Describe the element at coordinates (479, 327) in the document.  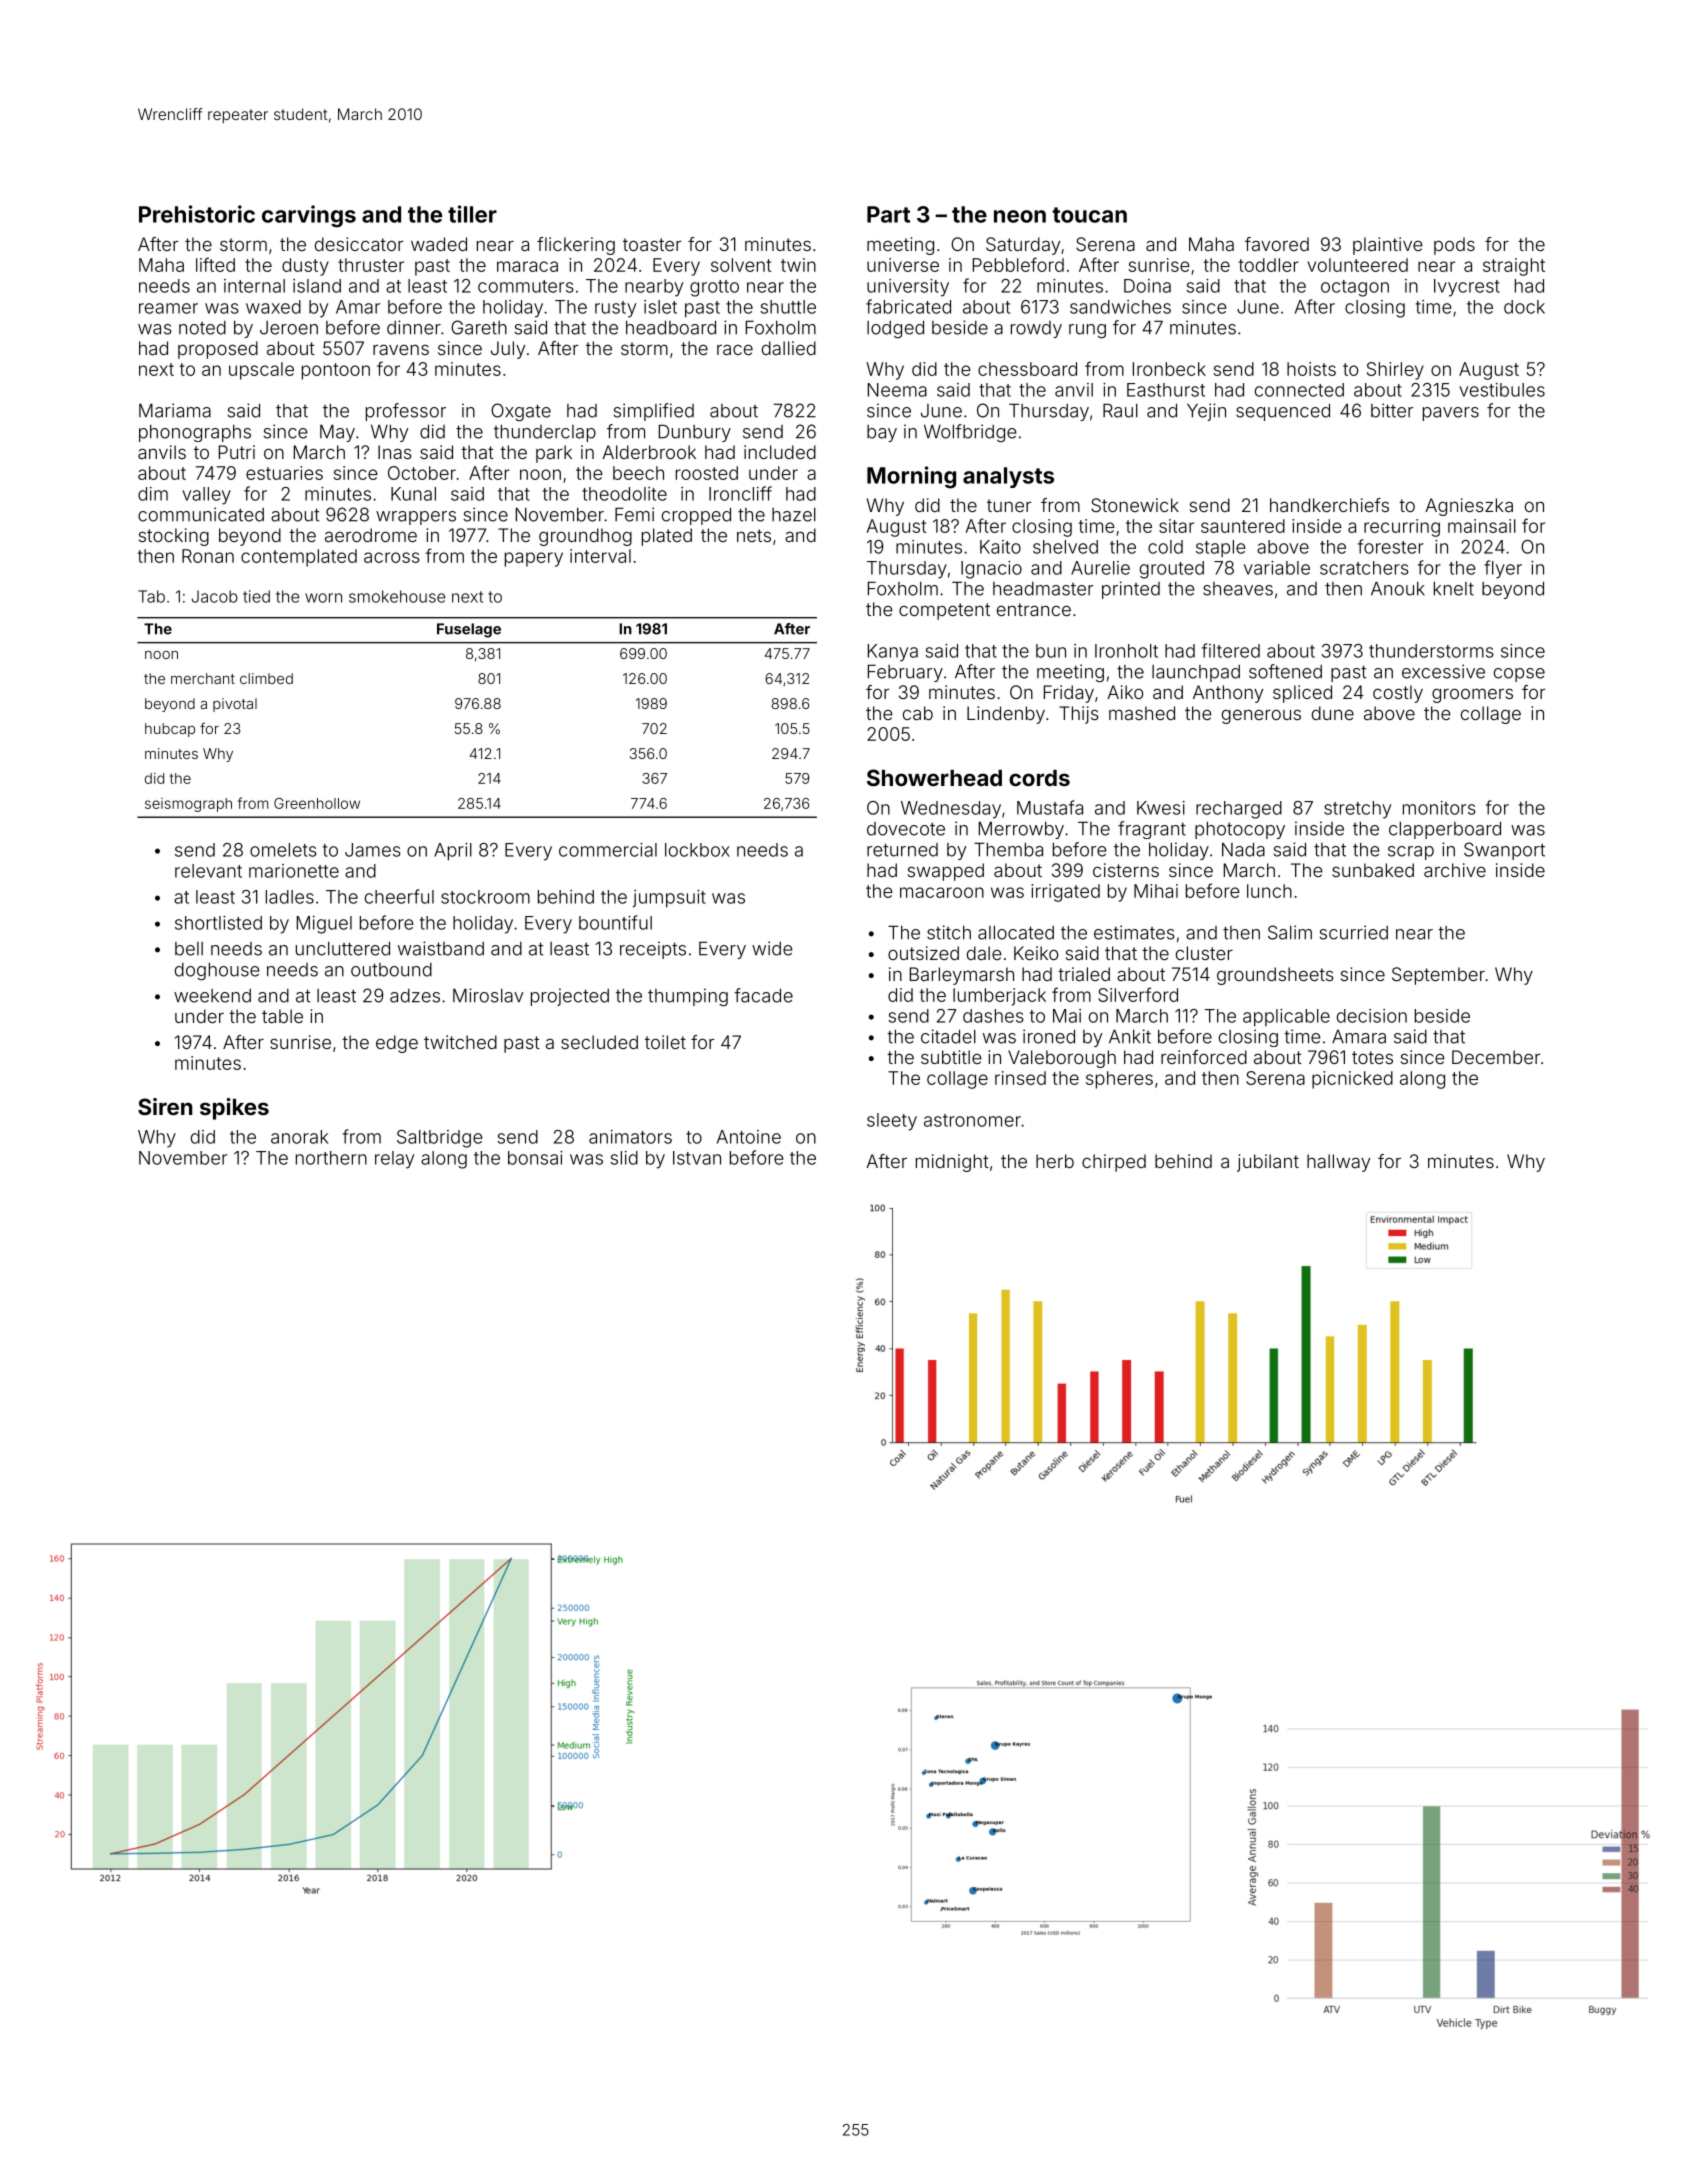
I see `Gareth` at that location.
